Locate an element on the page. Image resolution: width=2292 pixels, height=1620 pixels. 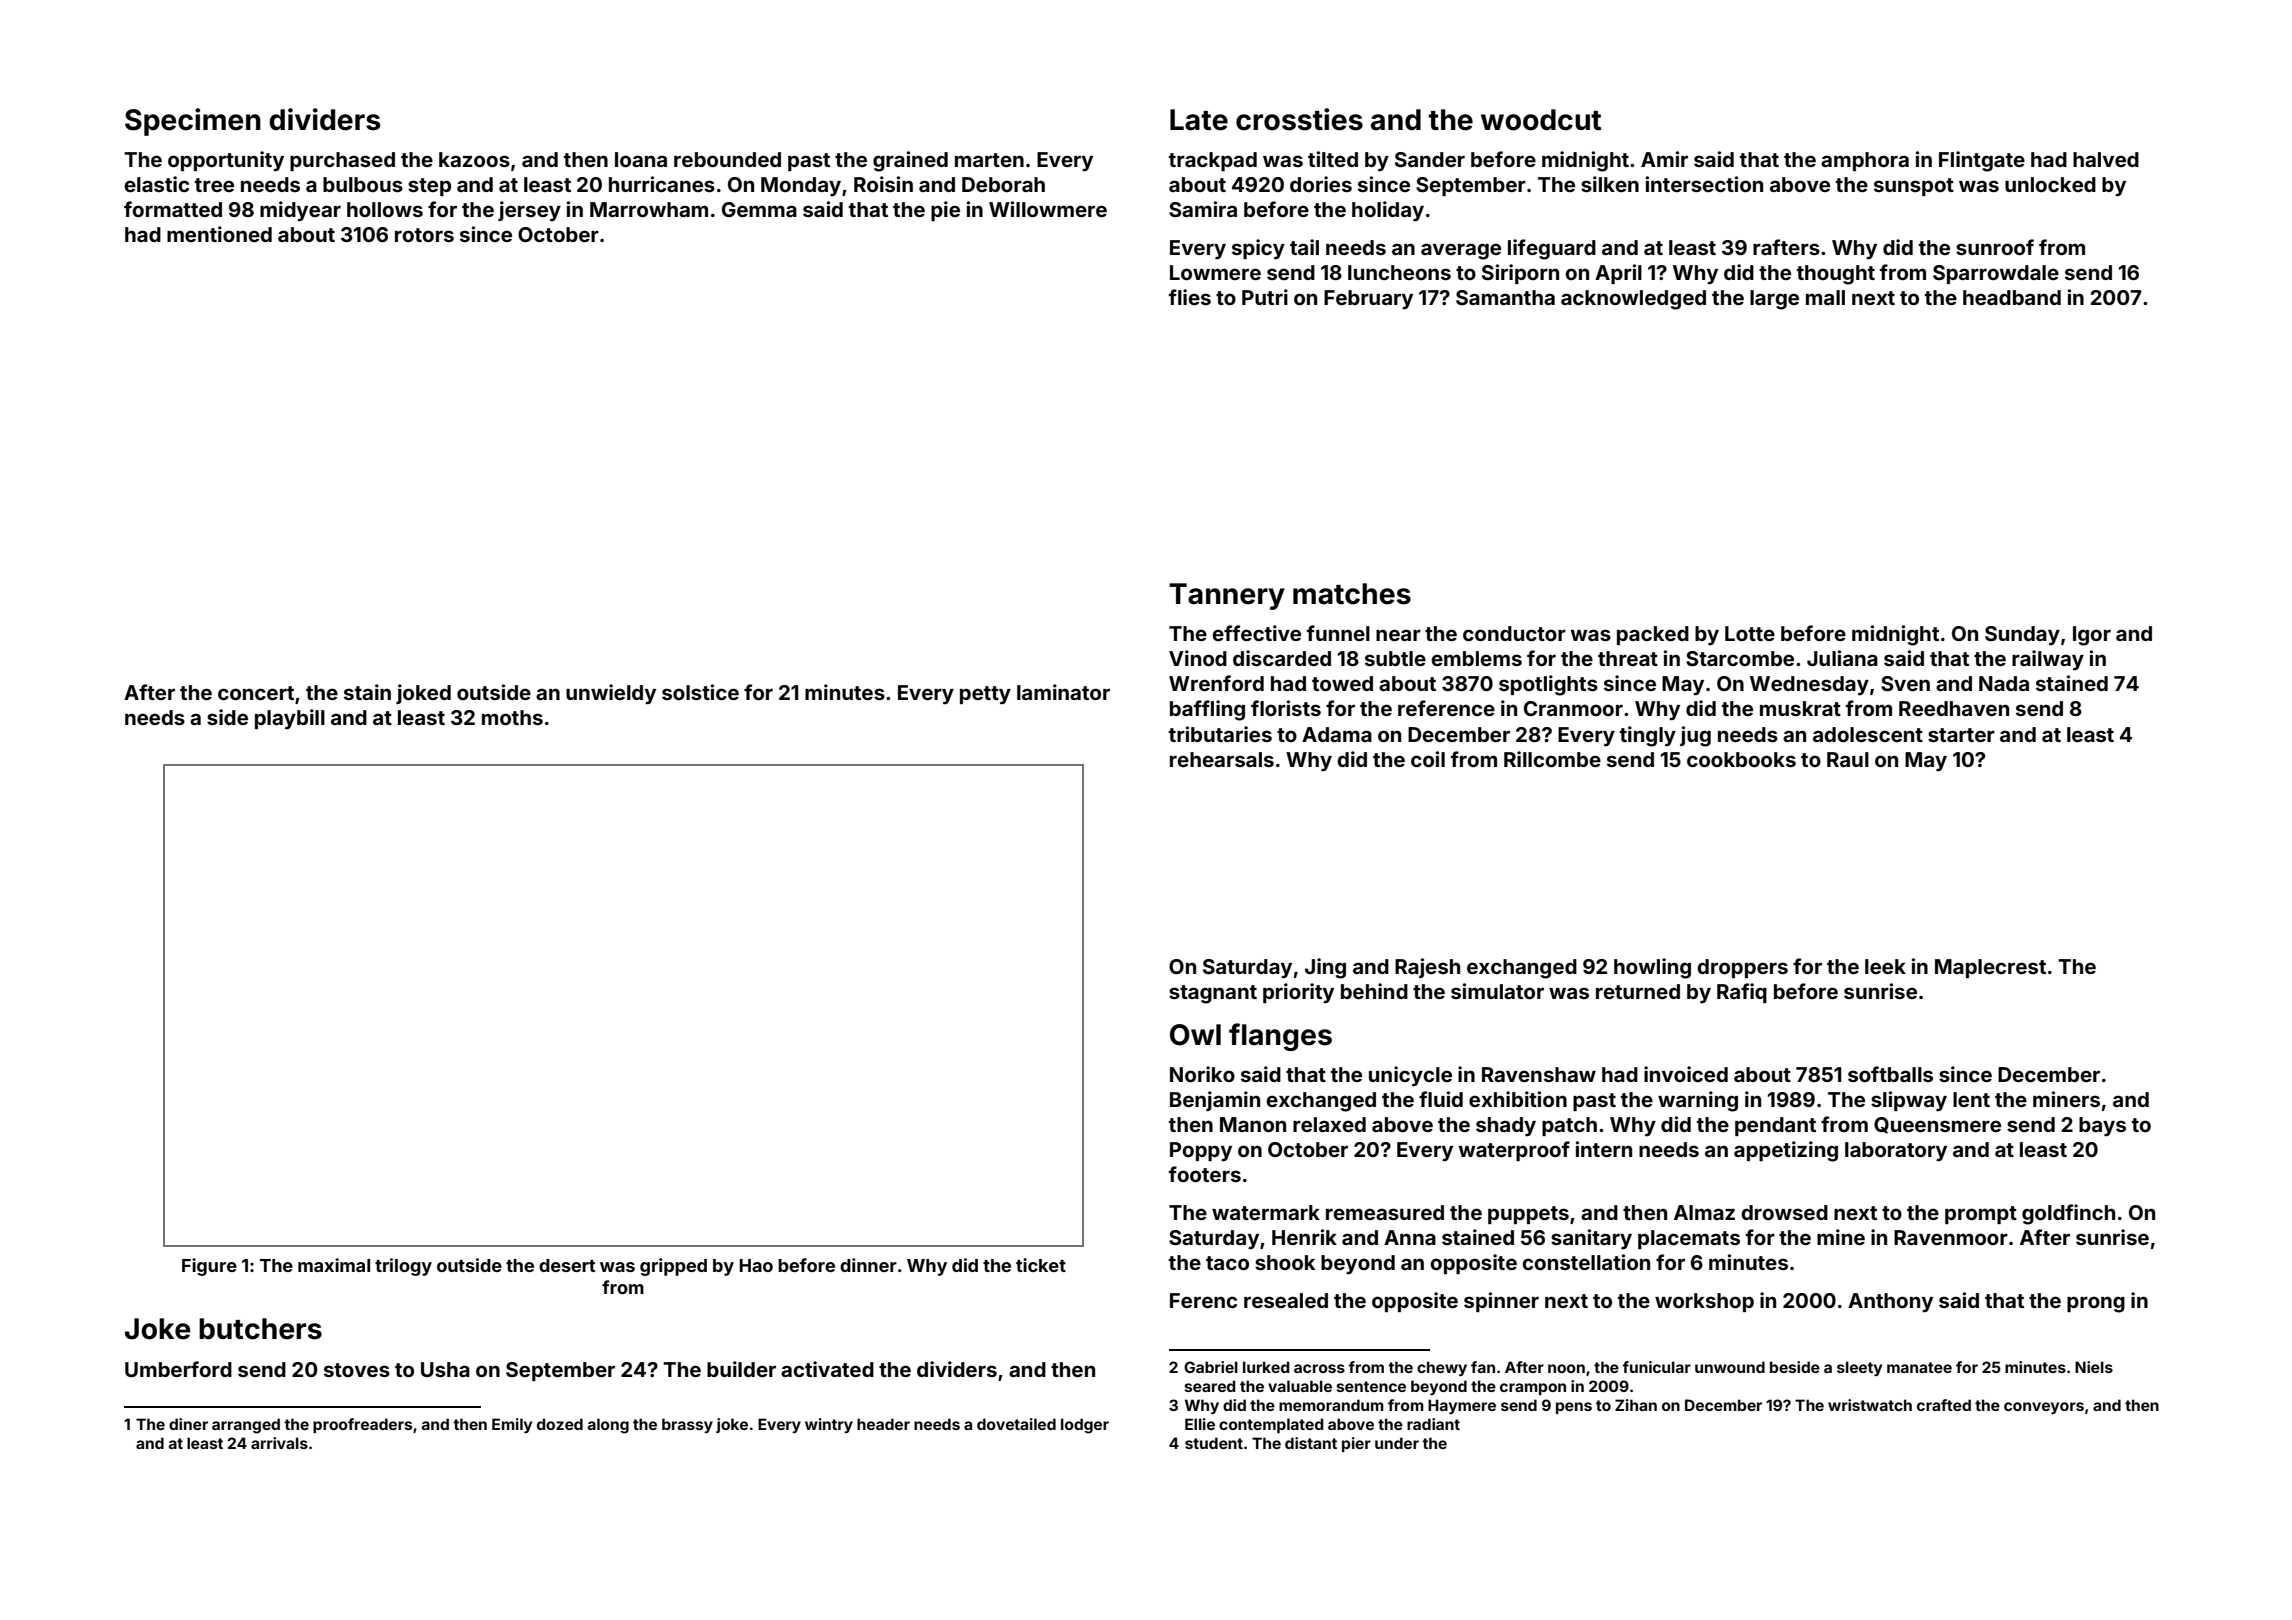
playbill is located at coordinates (290, 719).
